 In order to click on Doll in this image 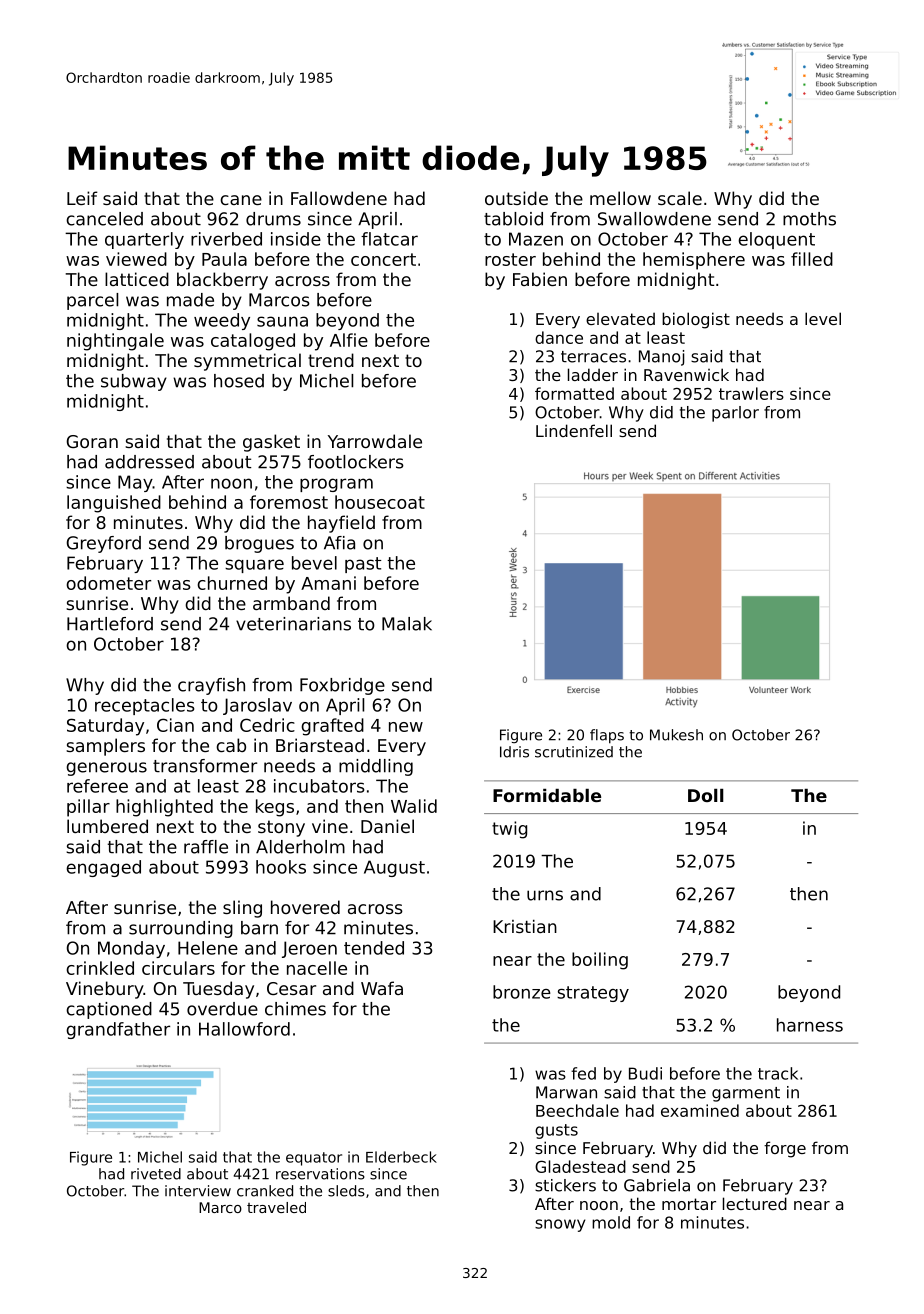, I will do `click(706, 795)`.
